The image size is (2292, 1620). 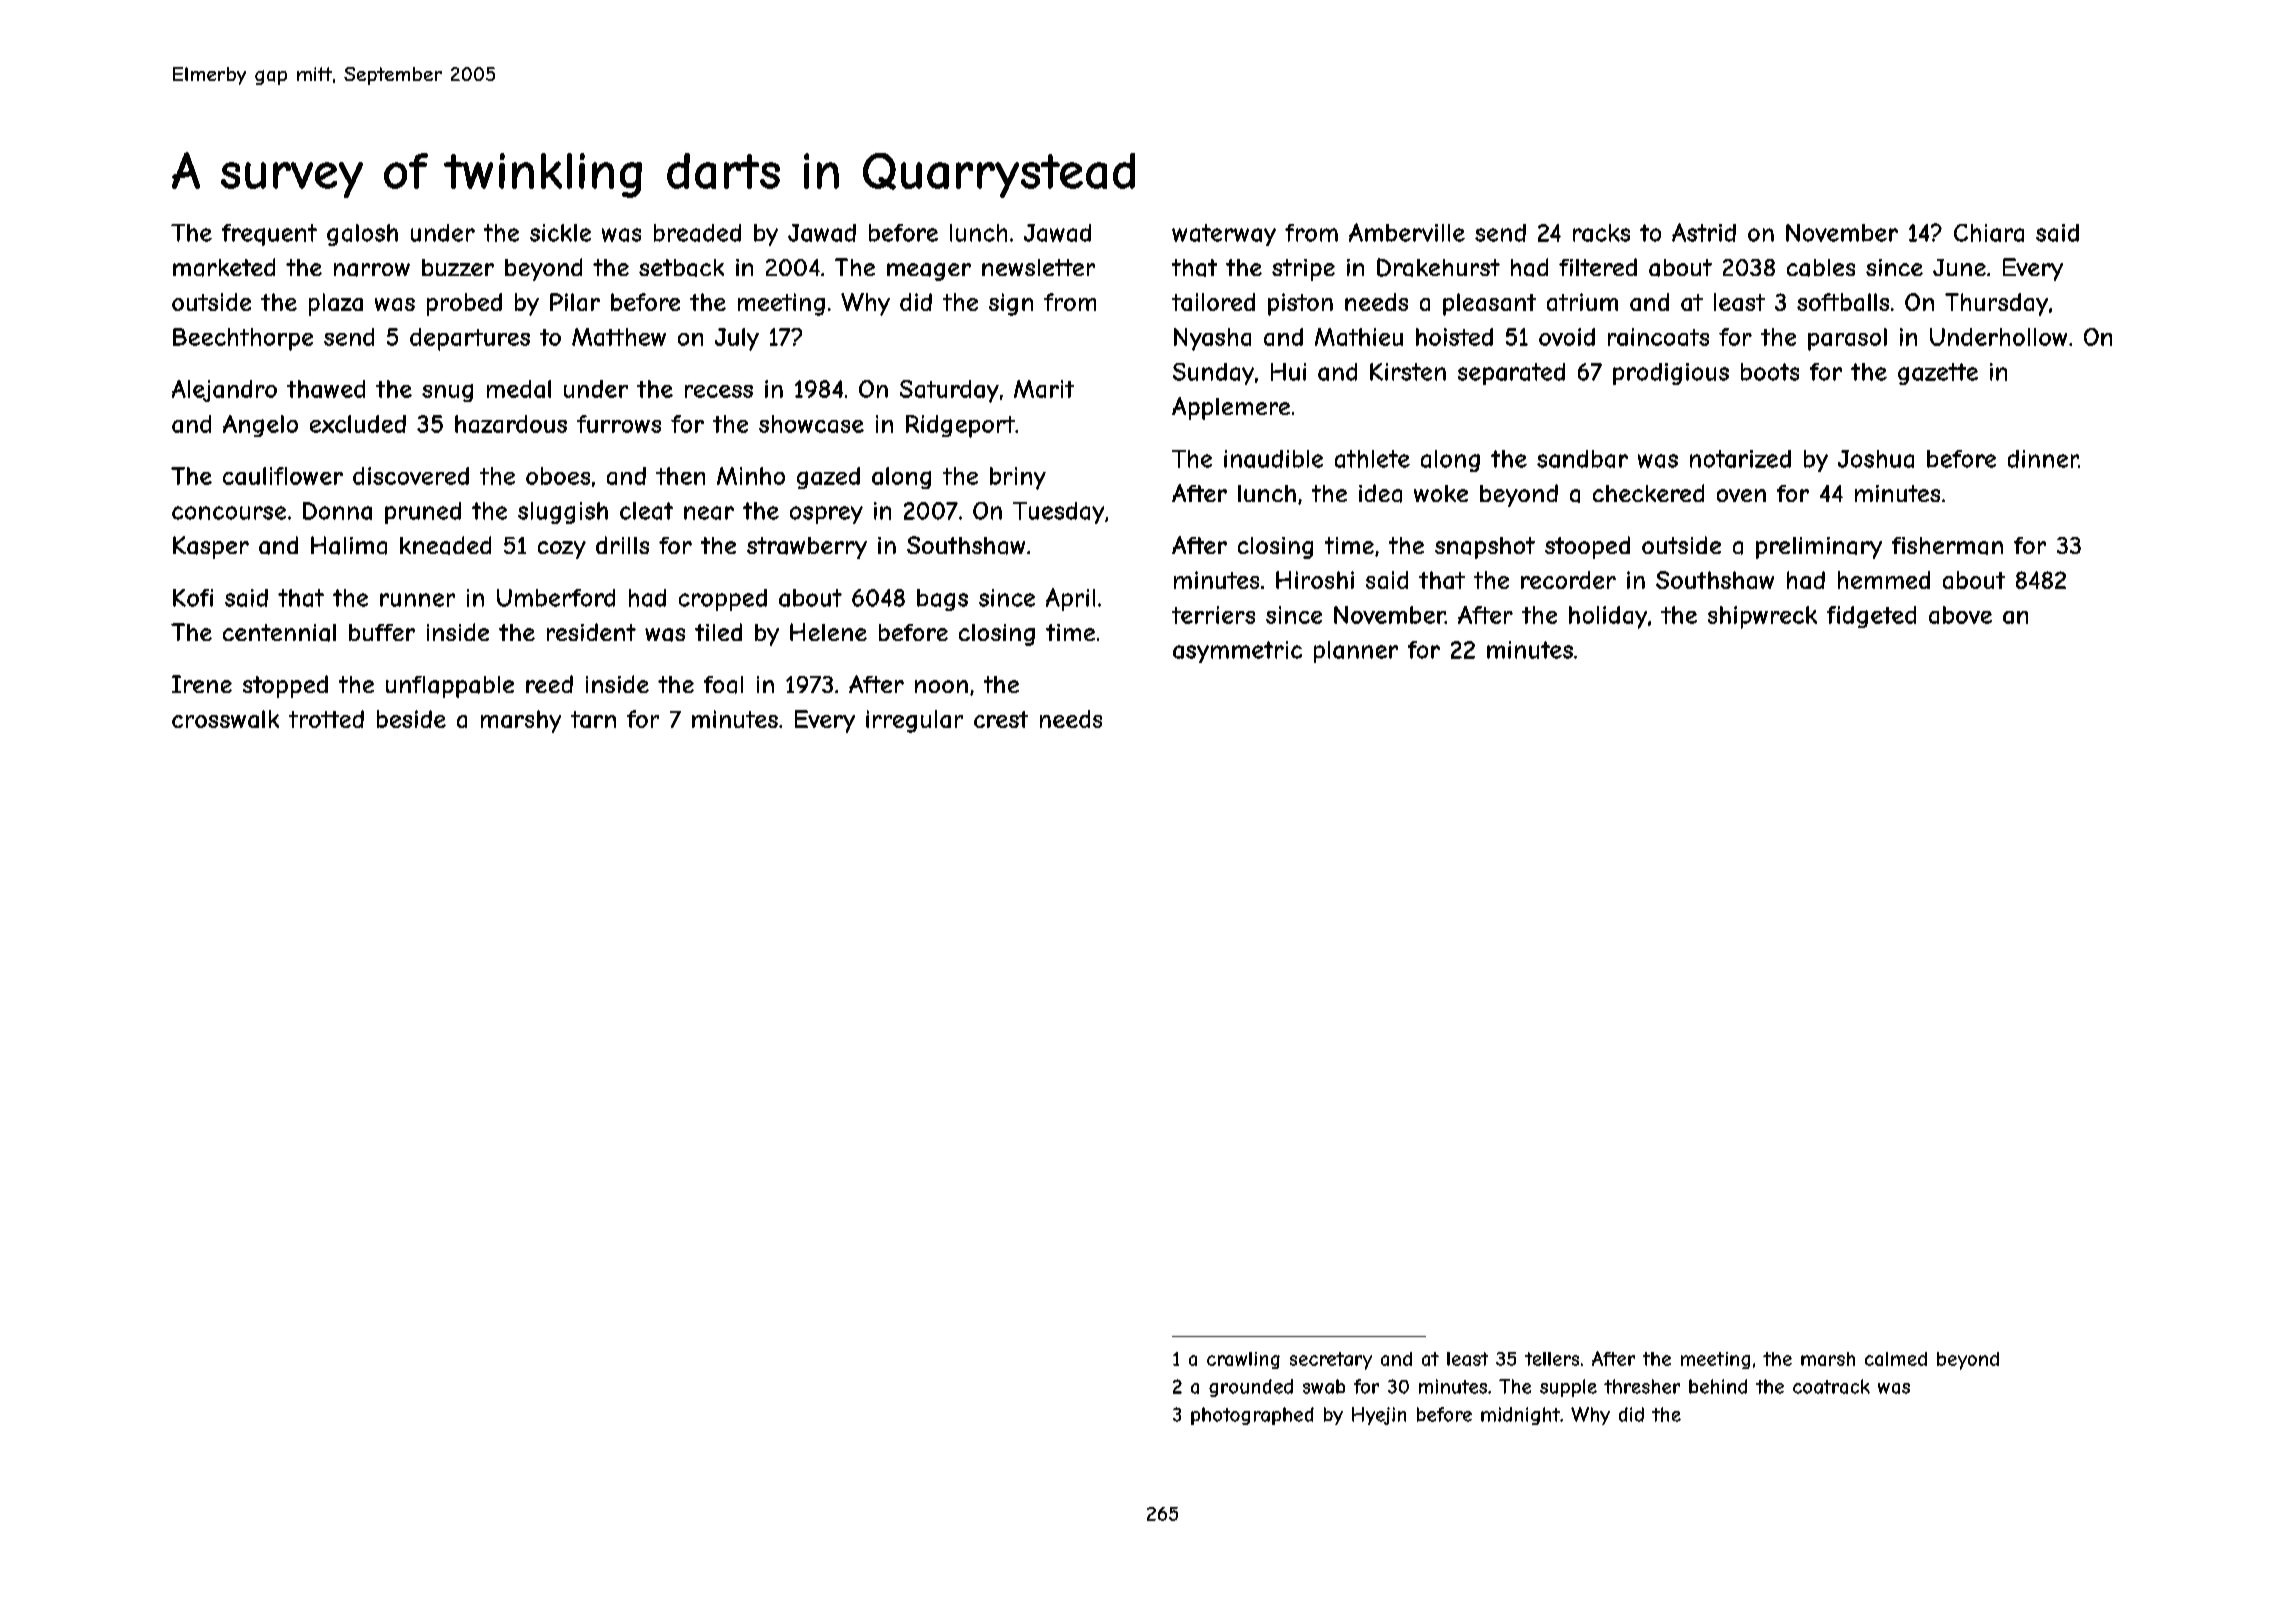 What do you see at coordinates (1252, 1416) in the screenshot?
I see `photographed` at bounding box center [1252, 1416].
